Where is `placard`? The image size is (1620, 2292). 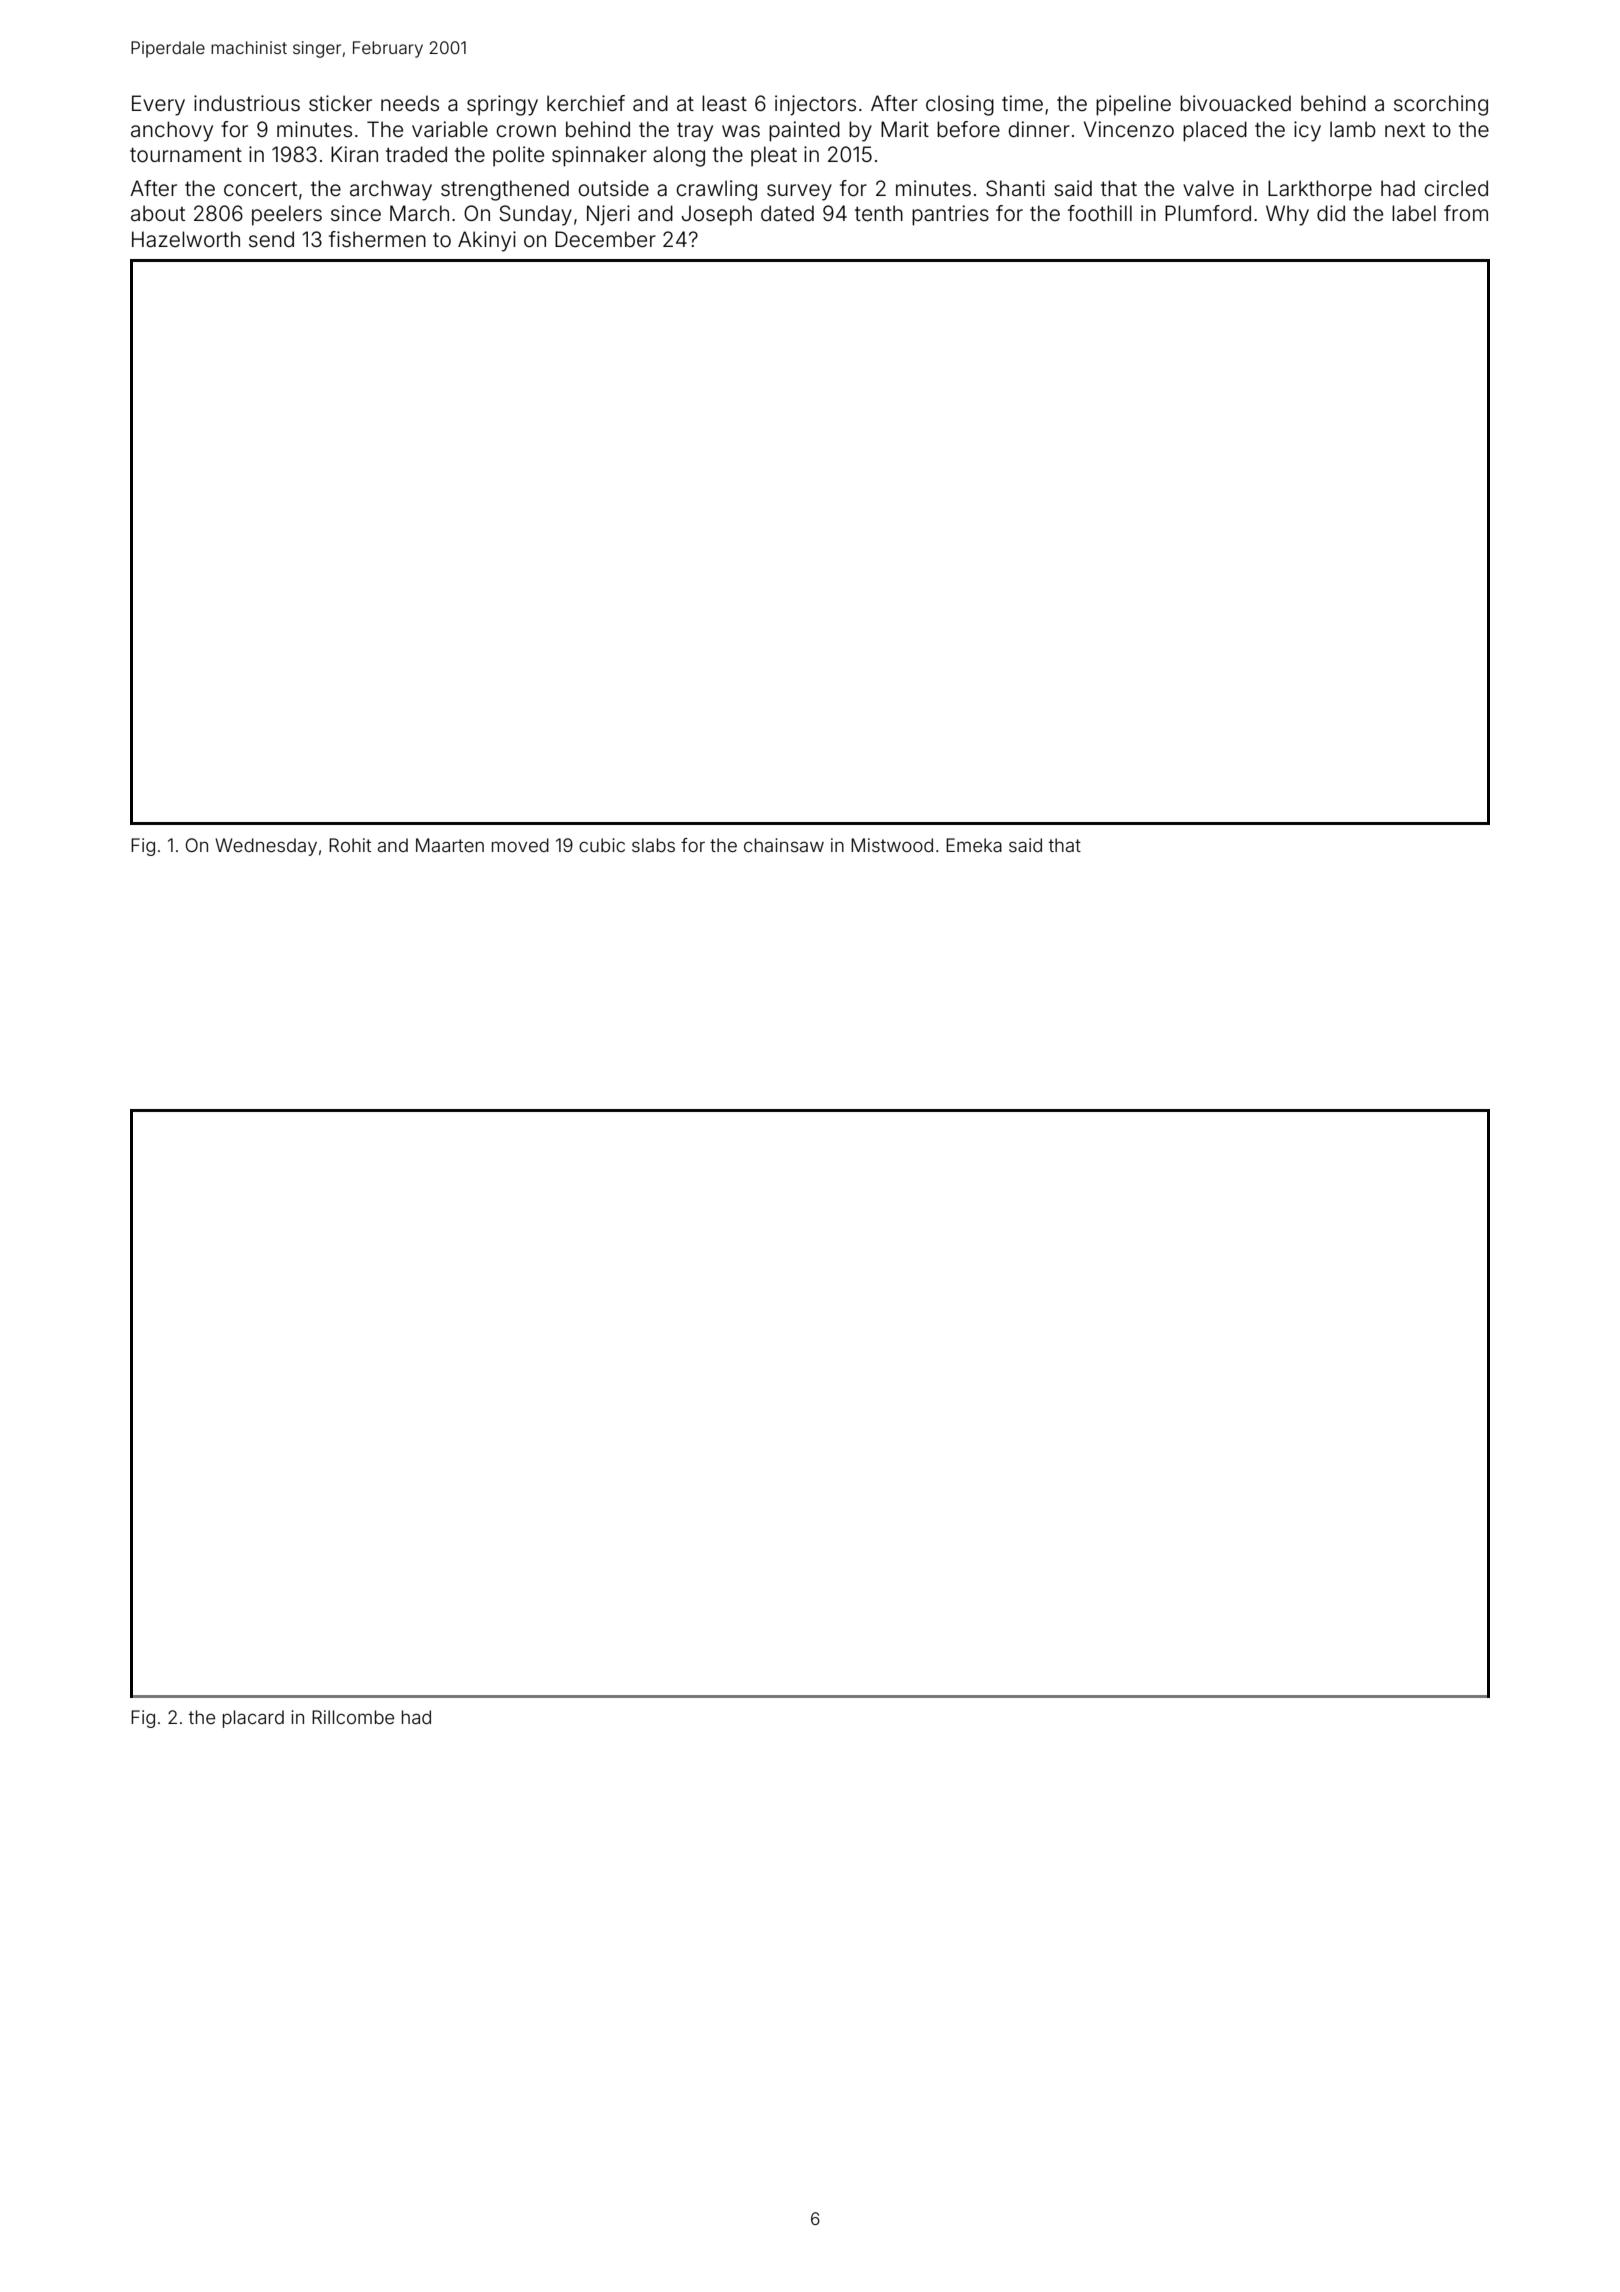
placard is located at coordinates (253, 1719).
